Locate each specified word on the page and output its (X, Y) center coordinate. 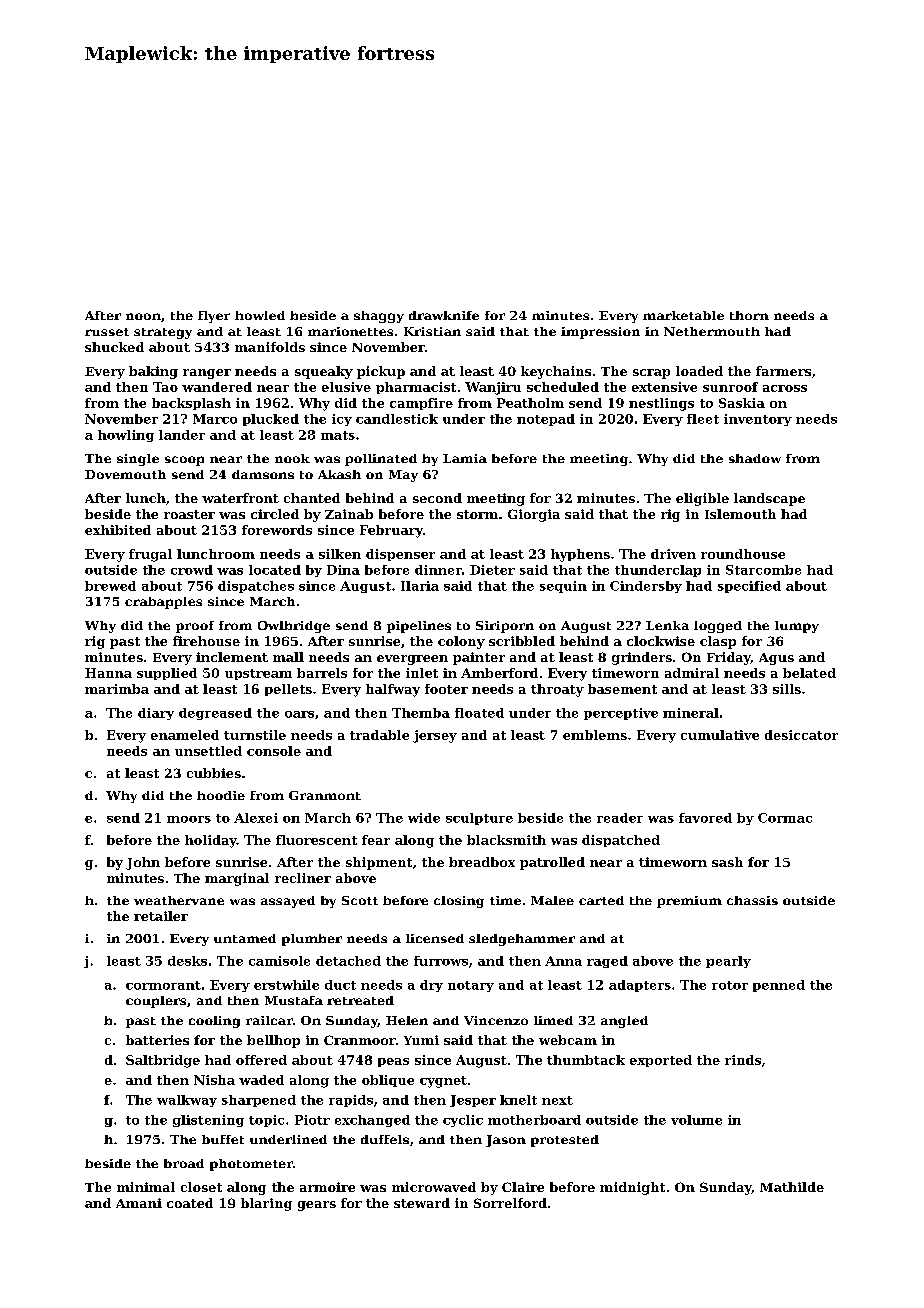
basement (622, 689)
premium (689, 902)
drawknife (444, 315)
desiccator (801, 735)
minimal (146, 1187)
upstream (258, 674)
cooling (214, 1022)
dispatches (256, 587)
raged (607, 962)
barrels (322, 673)
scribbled (522, 641)
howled (260, 315)
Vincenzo (496, 1020)
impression (600, 333)
